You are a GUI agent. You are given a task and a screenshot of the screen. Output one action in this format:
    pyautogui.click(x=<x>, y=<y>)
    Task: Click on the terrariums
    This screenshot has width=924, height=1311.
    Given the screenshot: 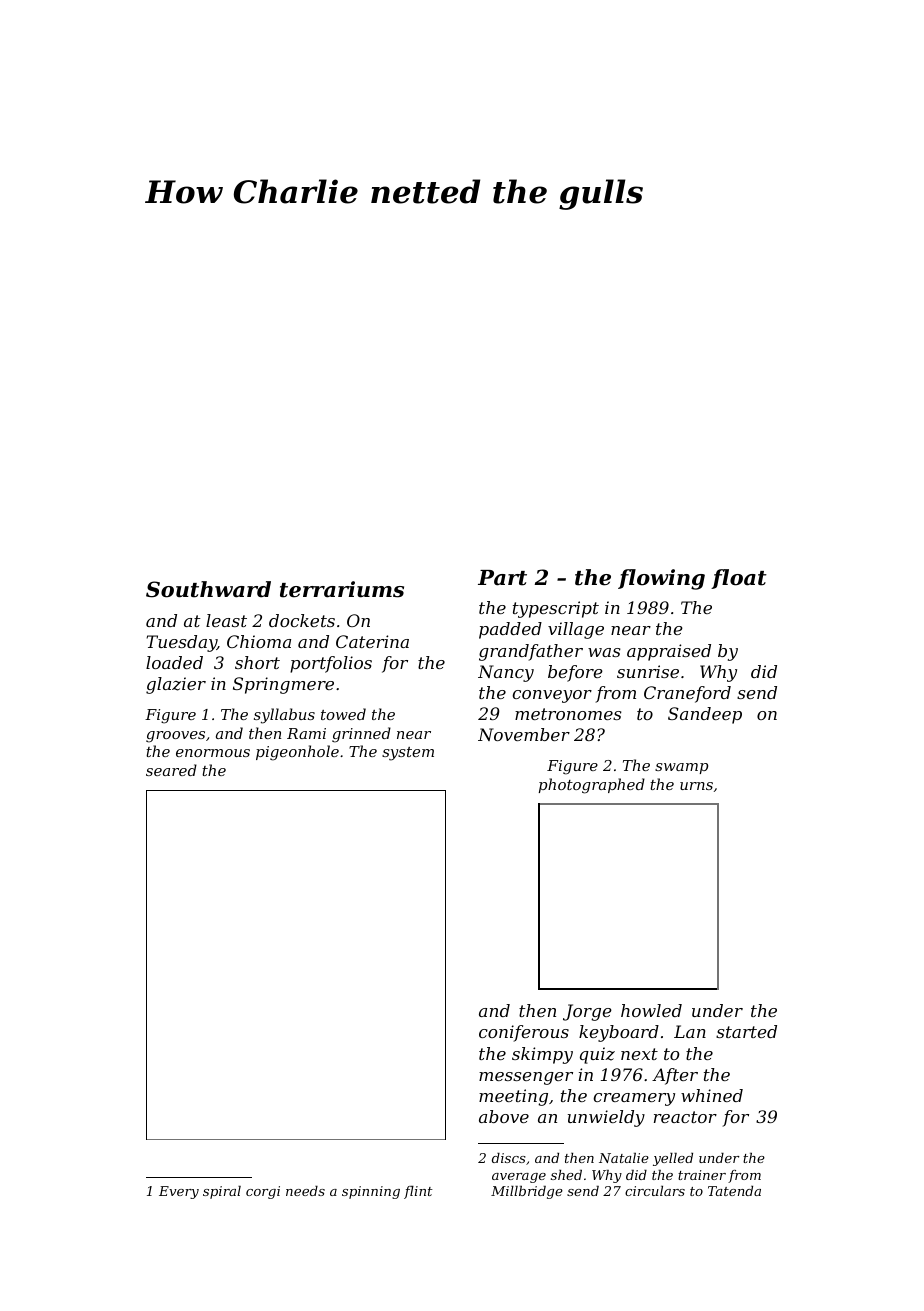 What is the action you would take?
    pyautogui.click(x=342, y=589)
